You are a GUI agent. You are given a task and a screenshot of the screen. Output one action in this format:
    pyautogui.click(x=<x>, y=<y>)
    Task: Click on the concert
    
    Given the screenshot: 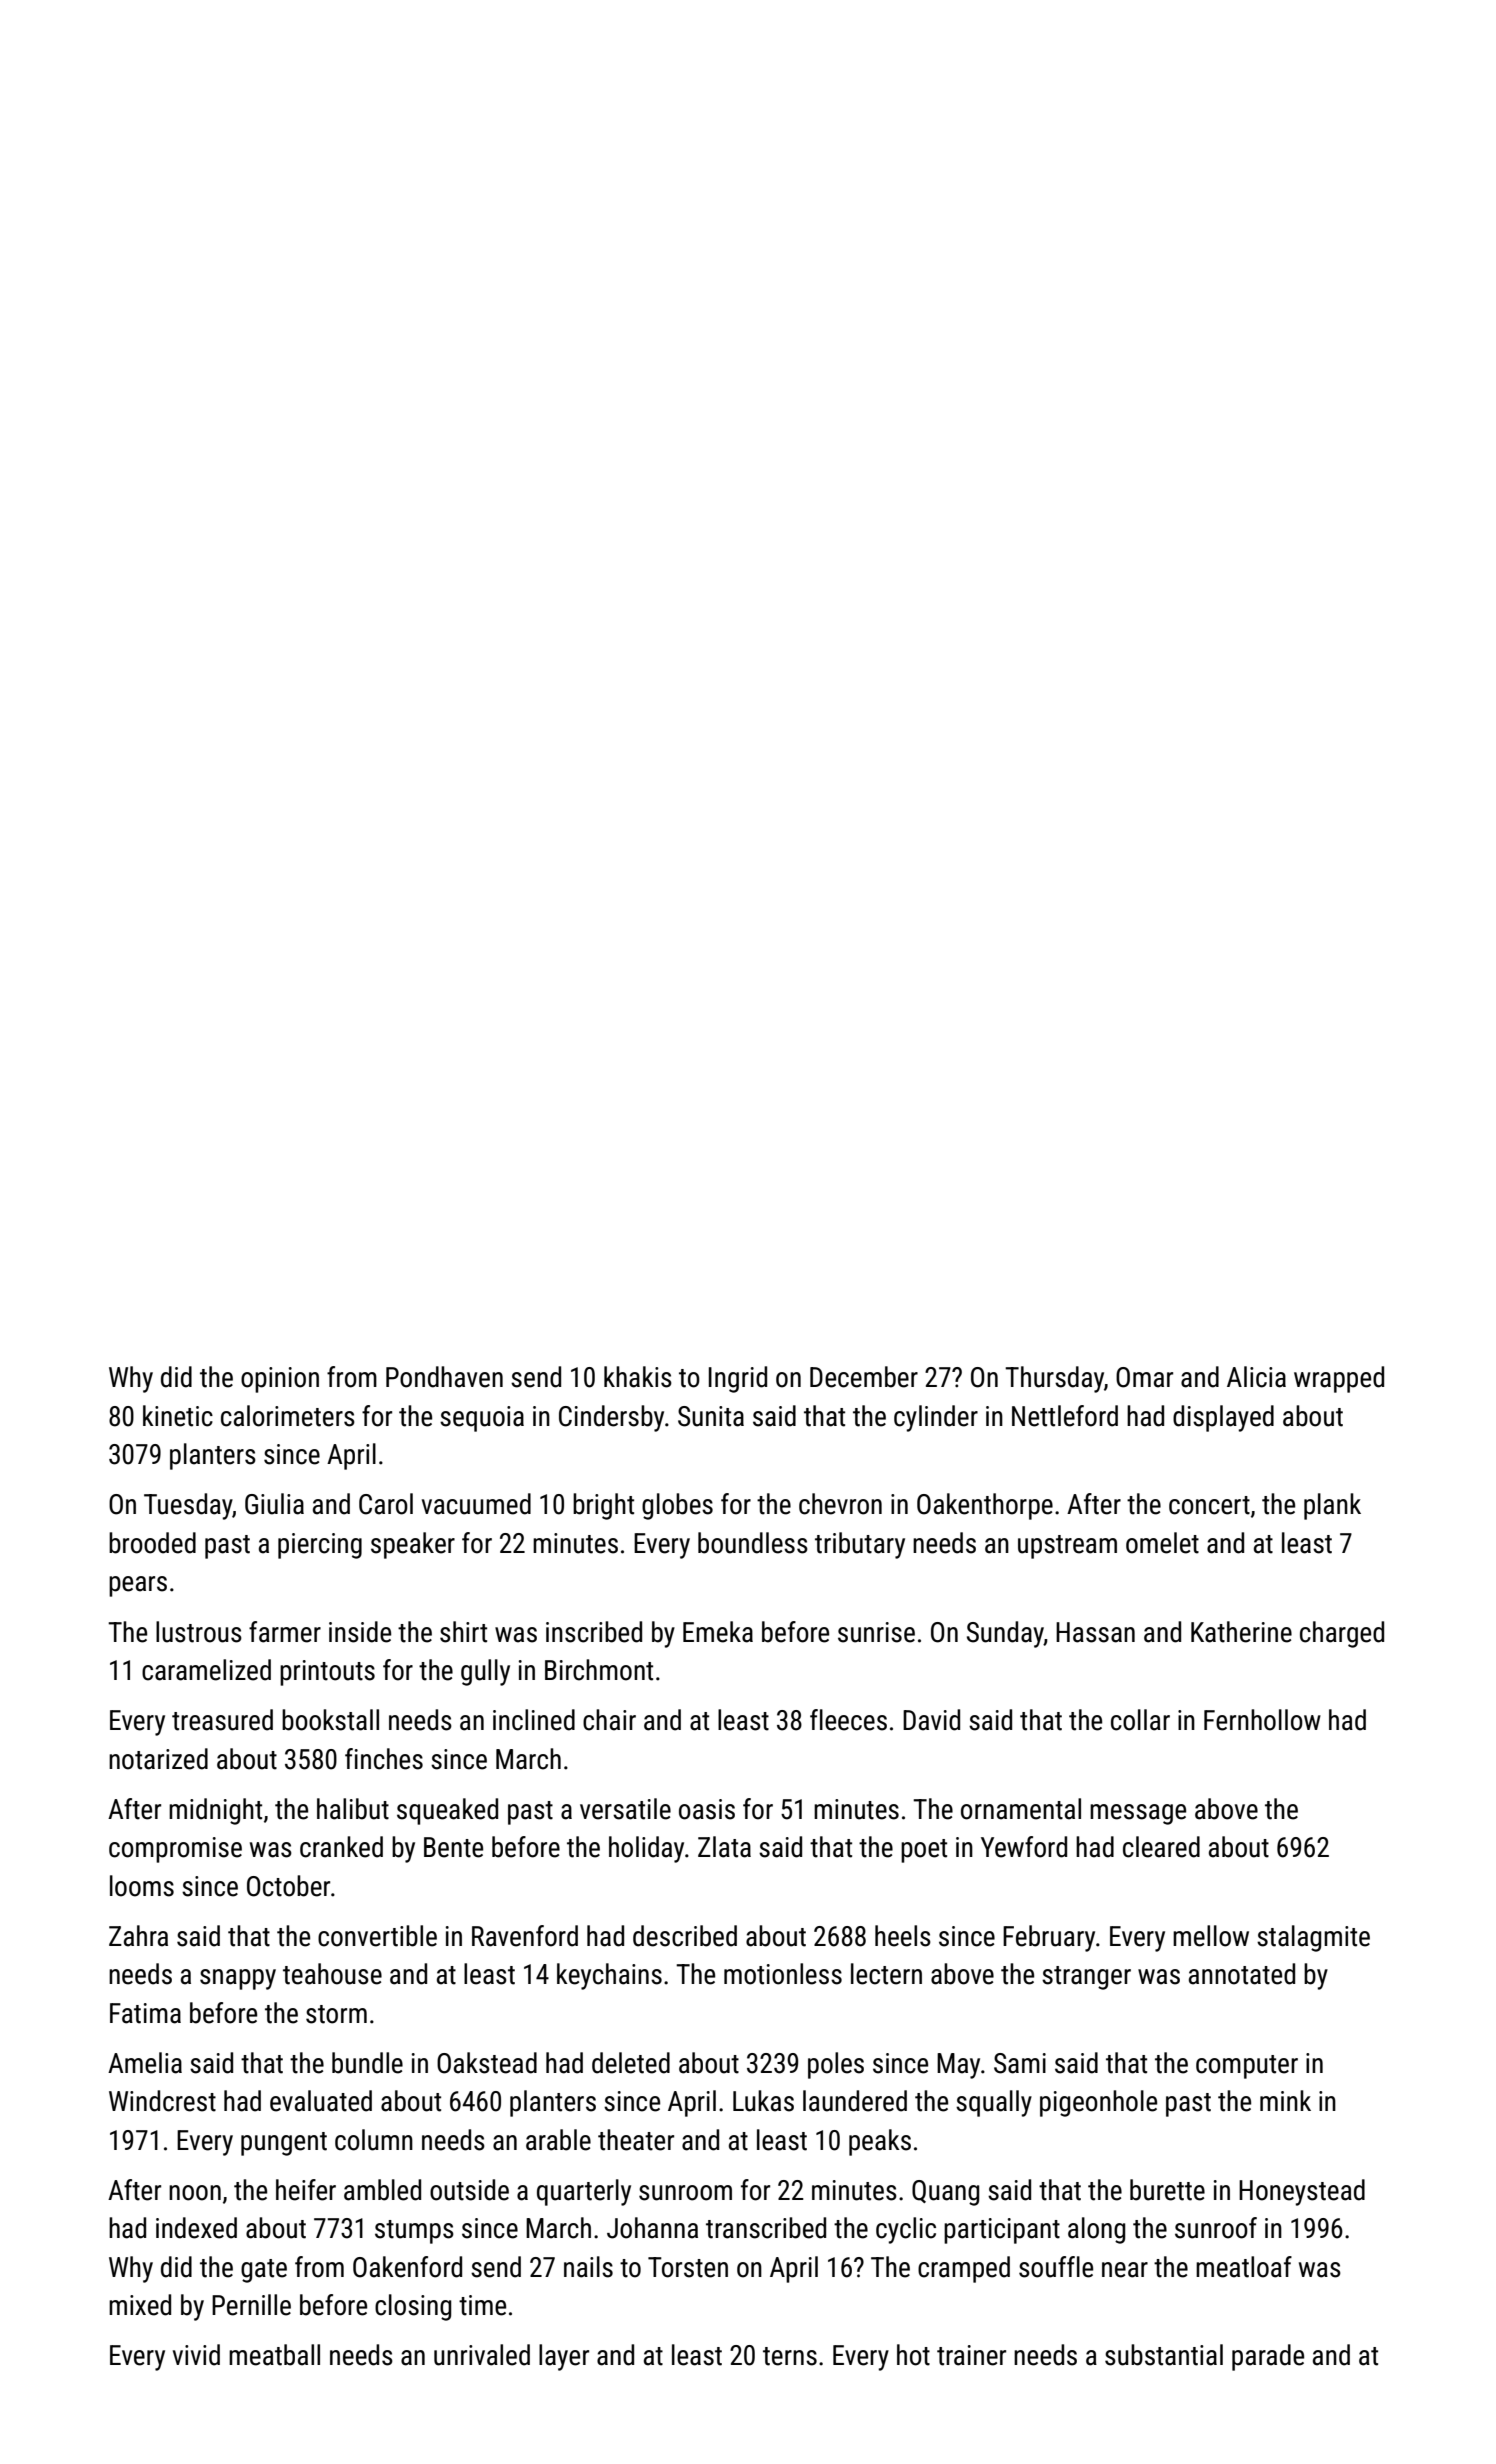 What is the action you would take?
    pyautogui.click(x=1209, y=1505)
